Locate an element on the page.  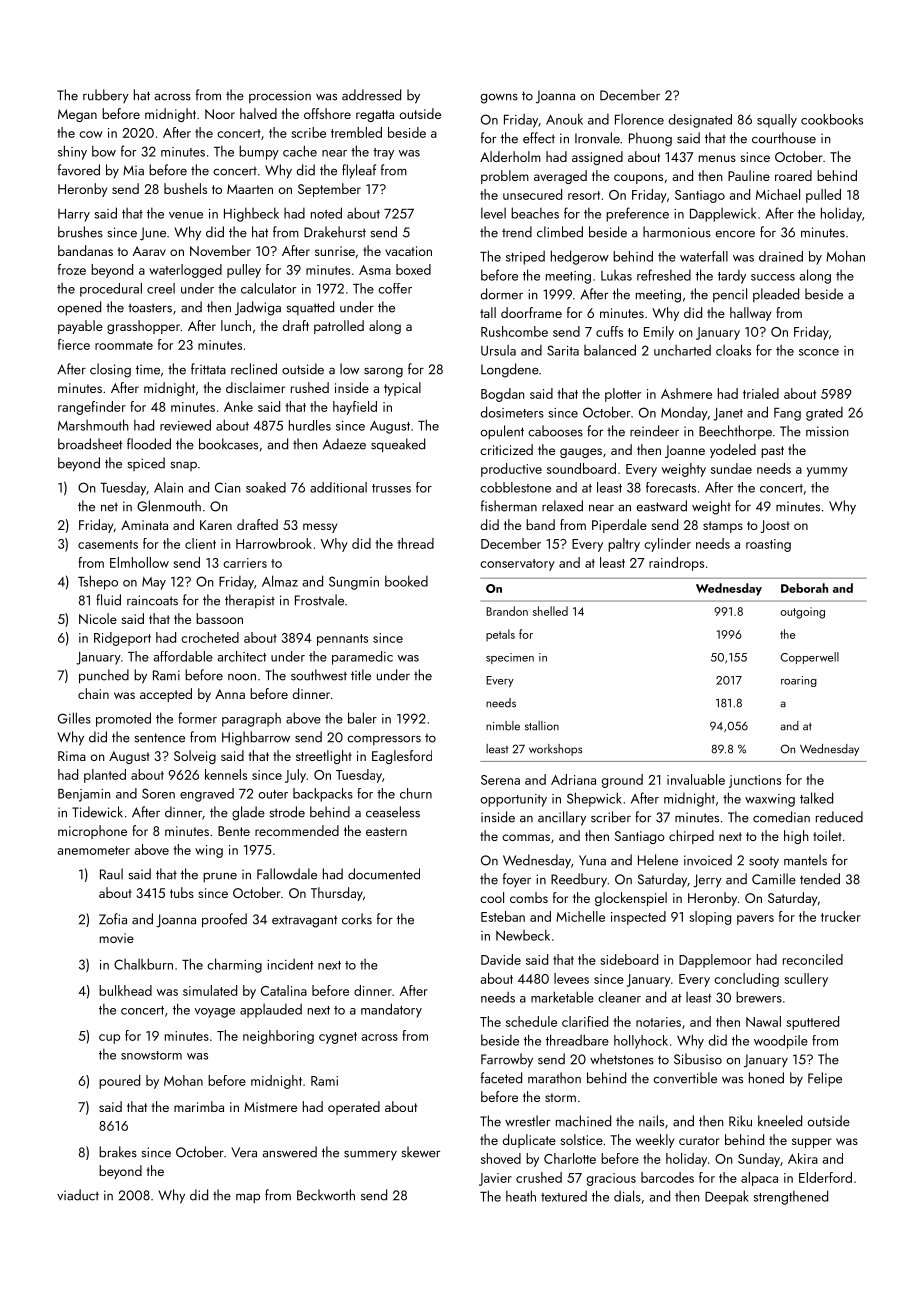
procession is located at coordinates (280, 96).
